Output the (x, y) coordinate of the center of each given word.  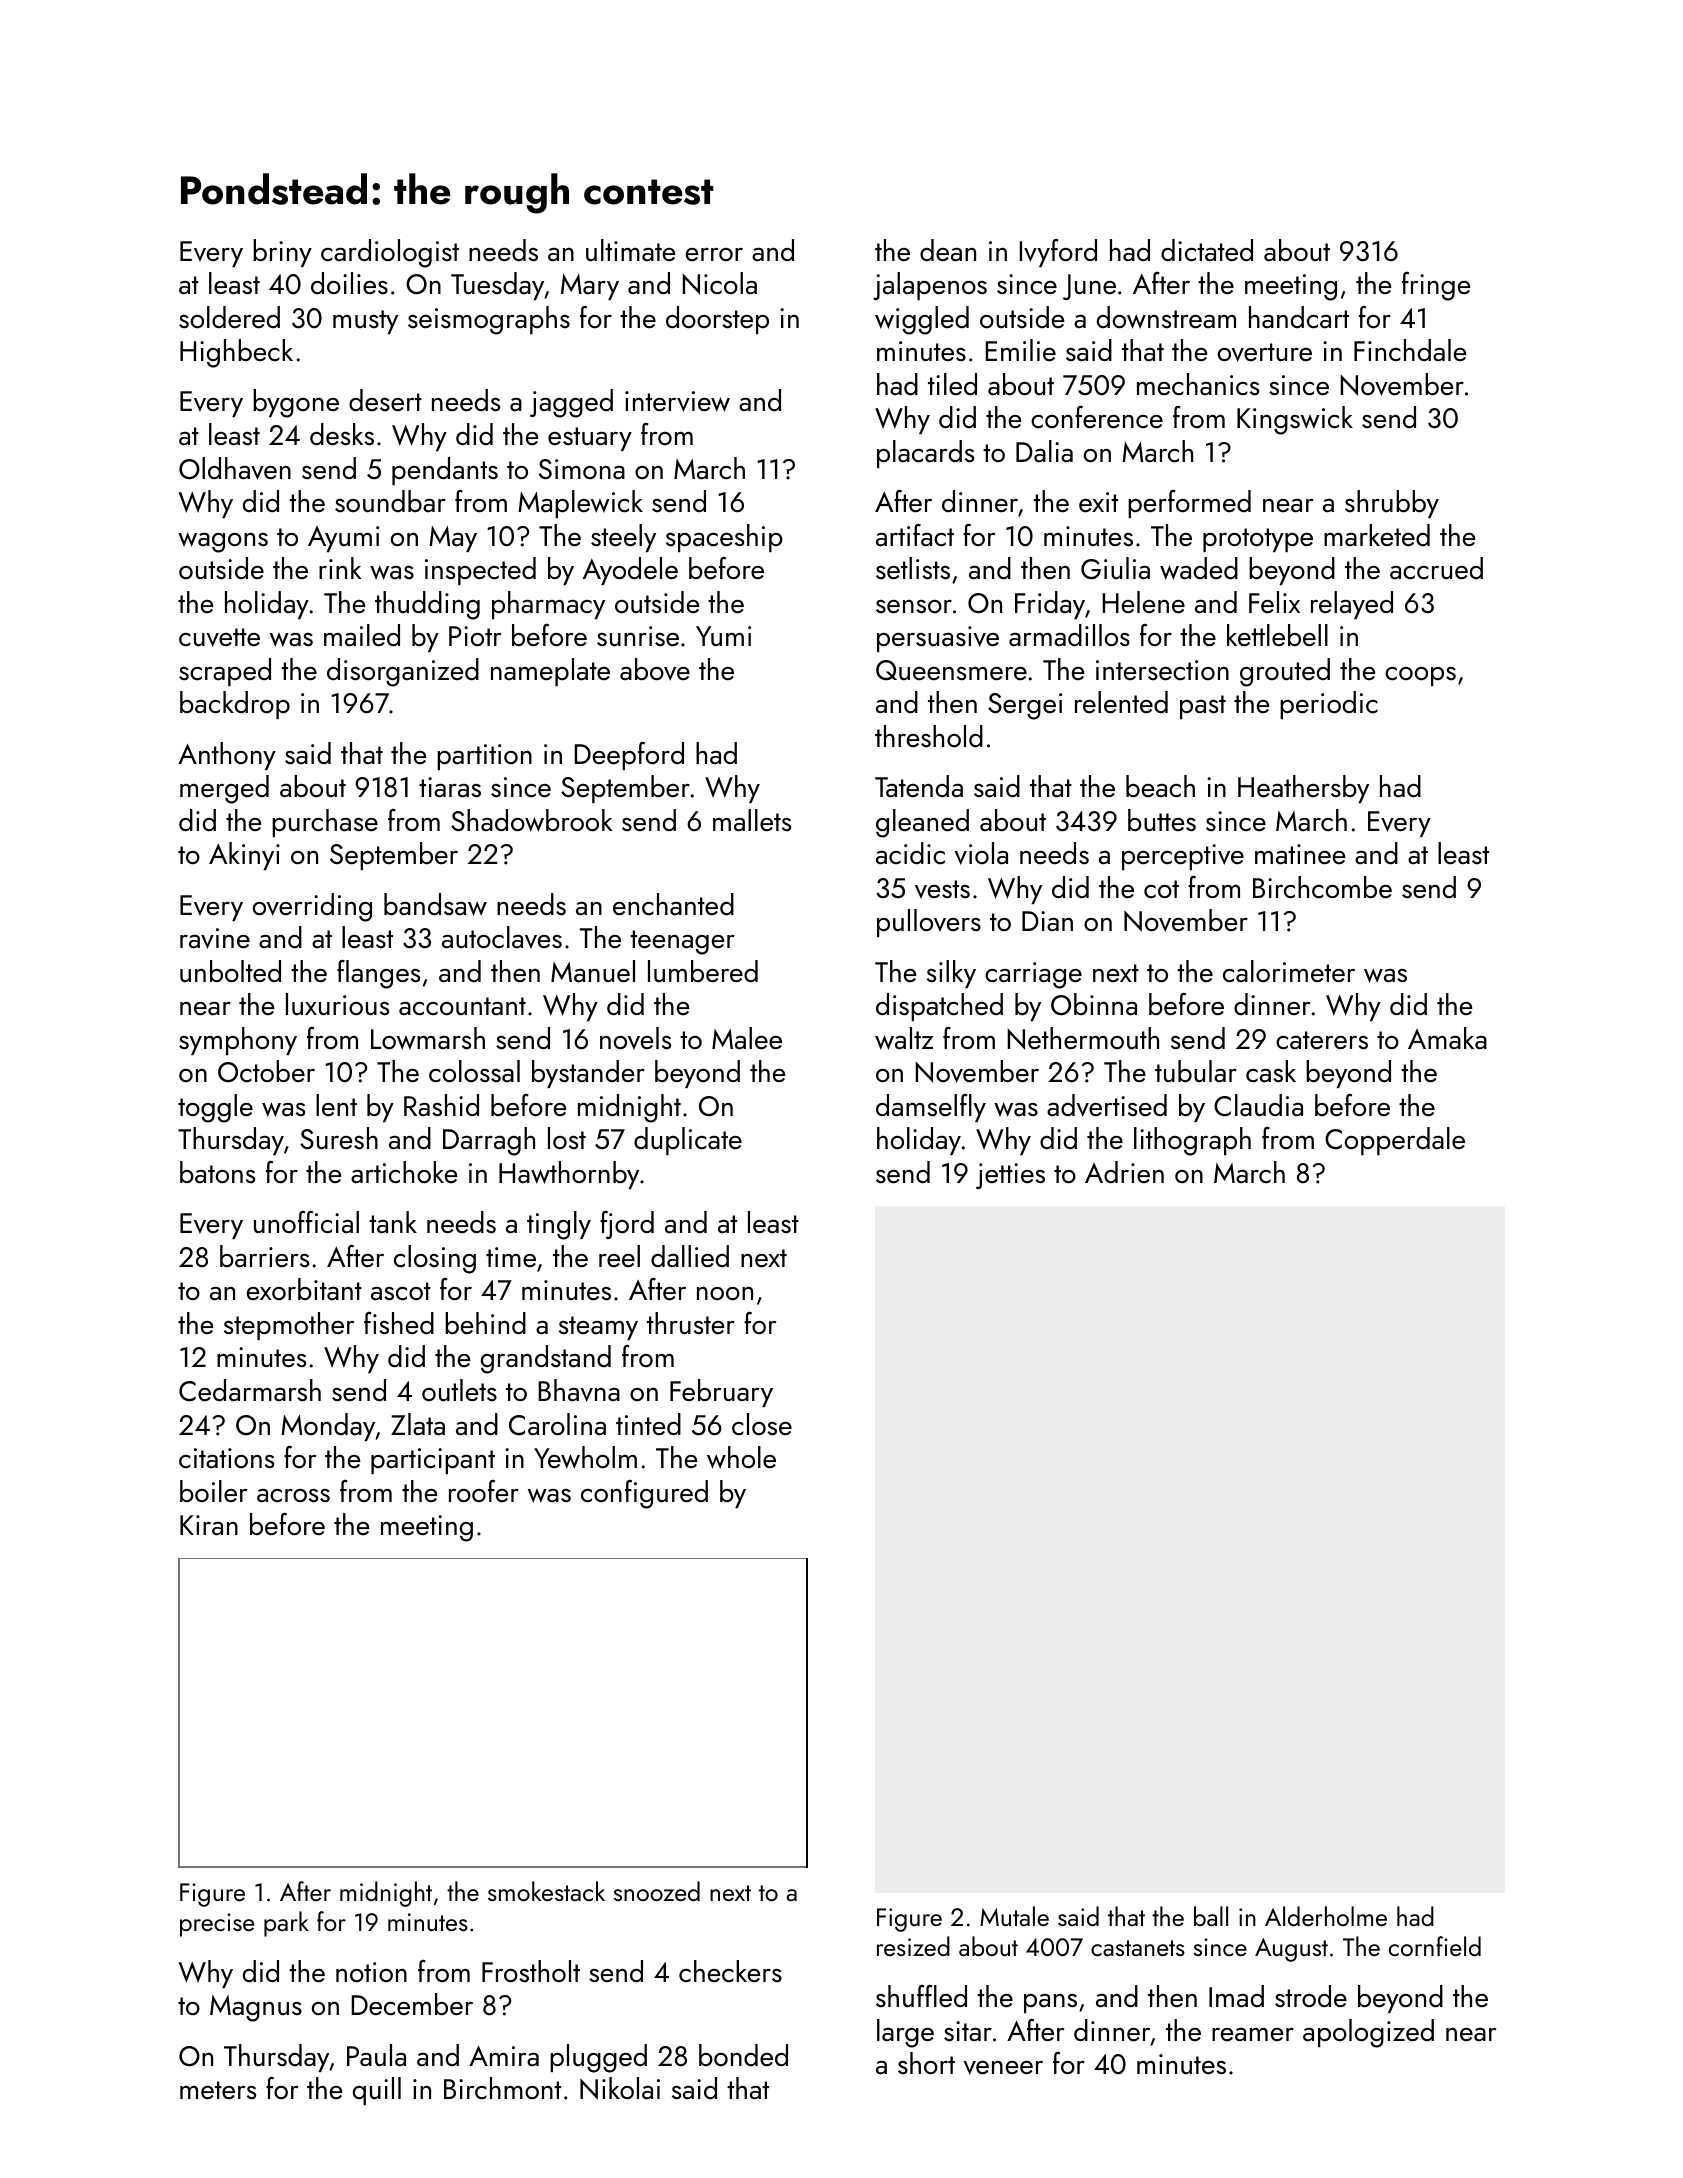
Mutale (1014, 1916)
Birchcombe (1322, 887)
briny (282, 253)
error (714, 254)
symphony (238, 1041)
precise (217, 1925)
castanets (1138, 1948)
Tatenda (919, 786)
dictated (1207, 250)
